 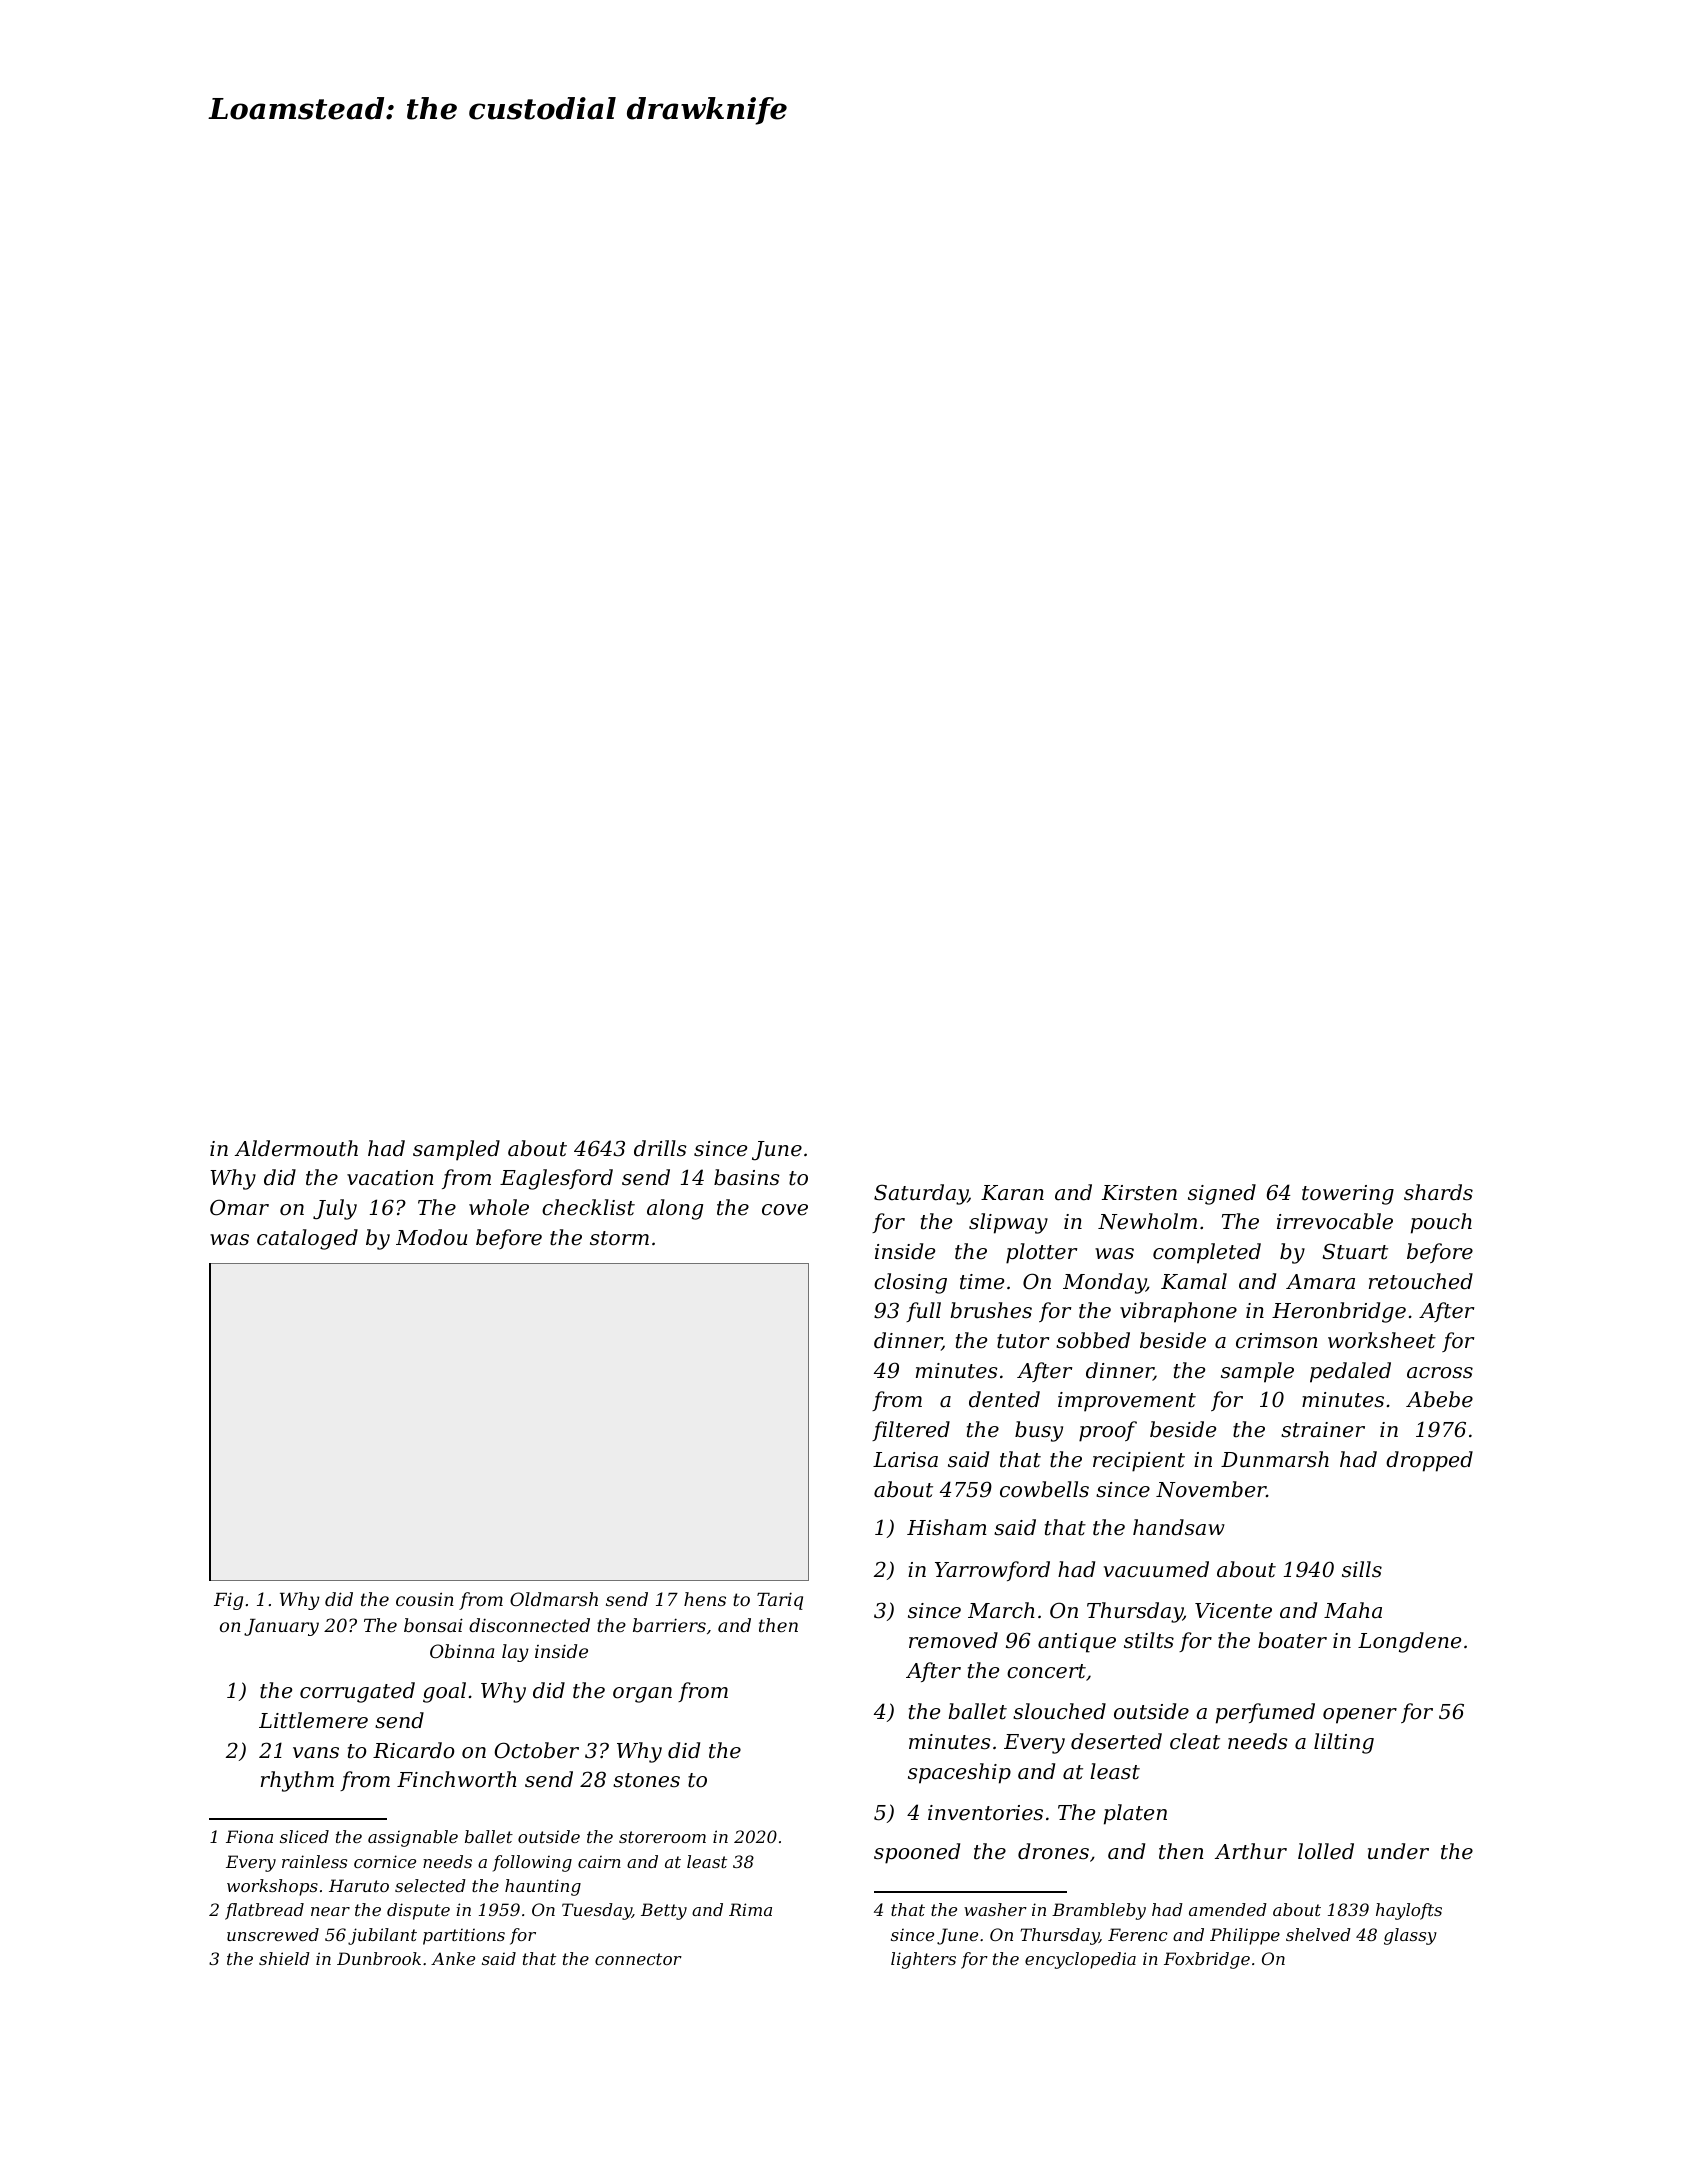 What do you see at coordinates (785, 1210) in the document?
I see `cove` at bounding box center [785, 1210].
